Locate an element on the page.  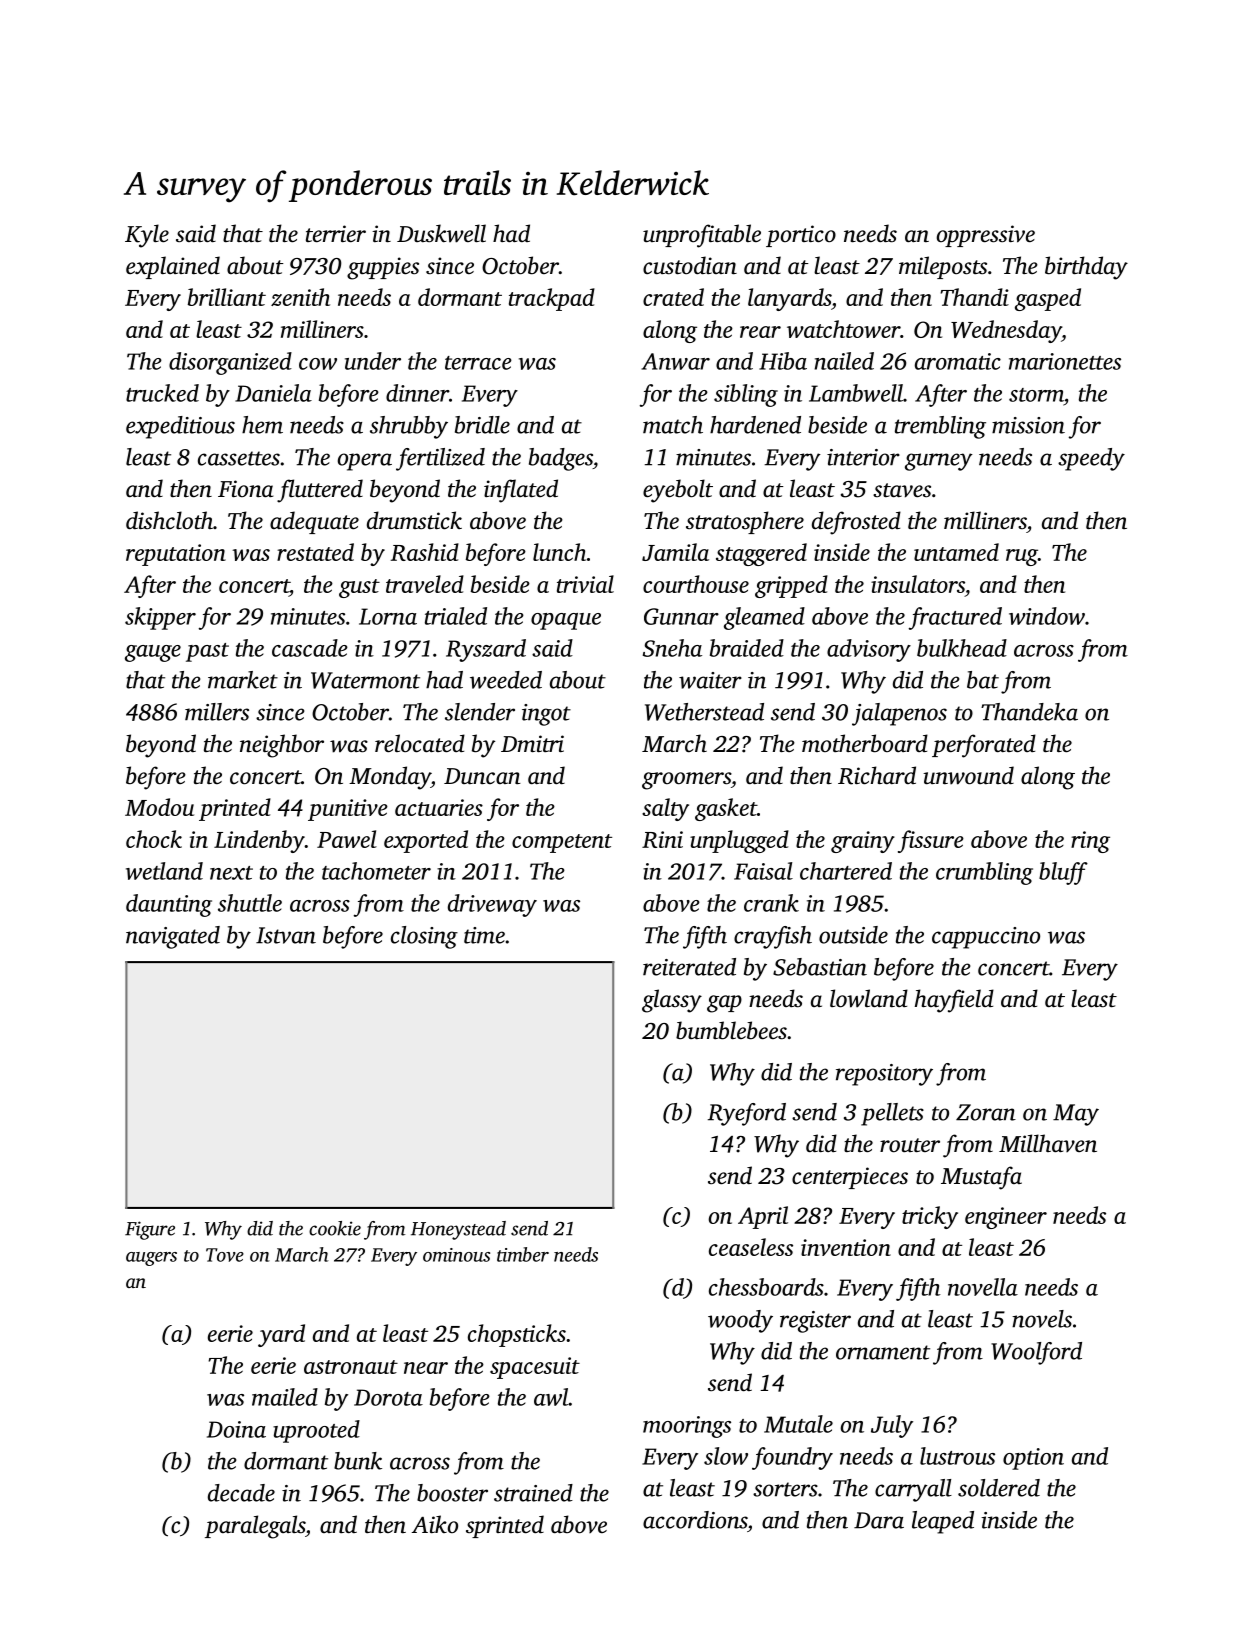
oppressive is located at coordinates (986, 236).
